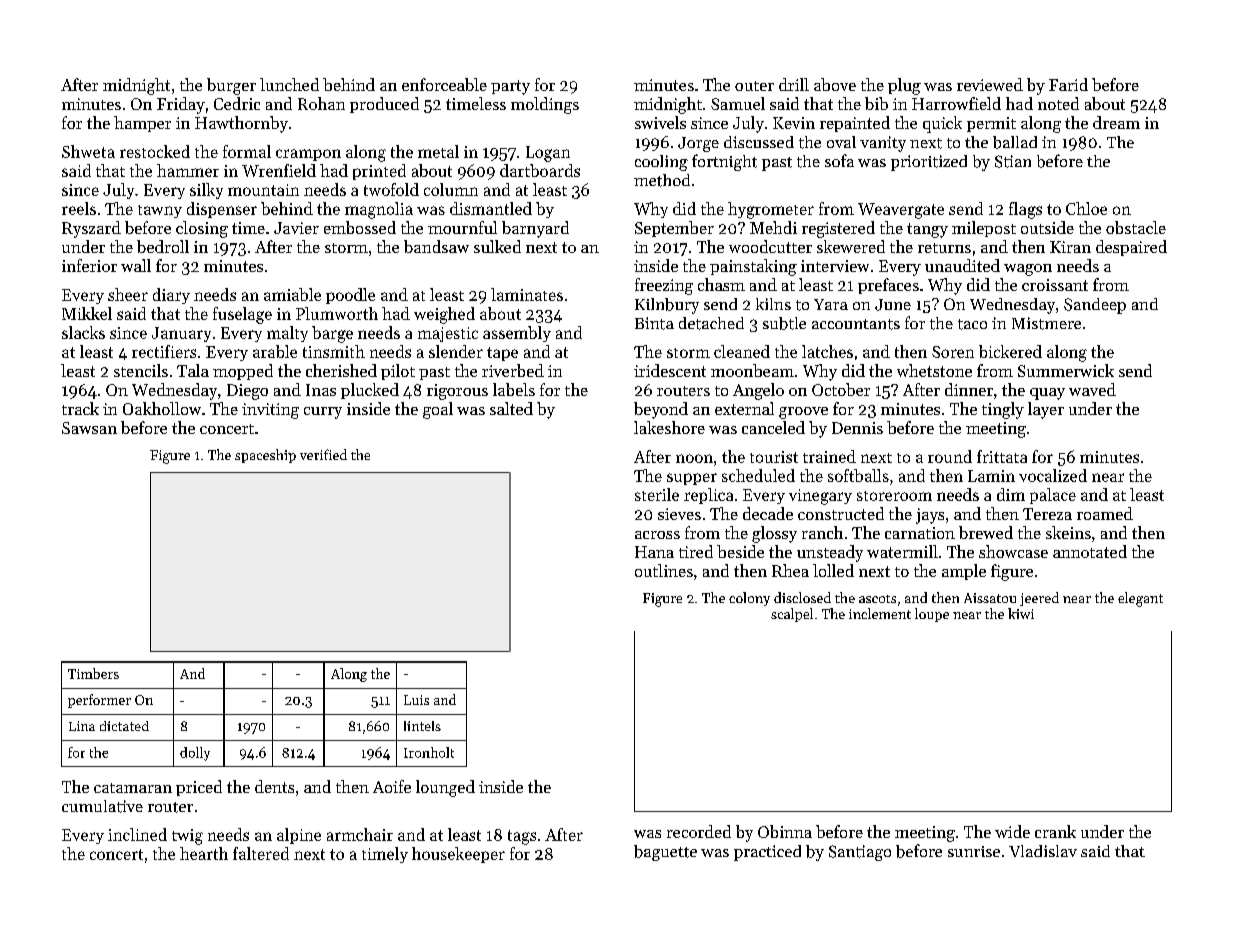  What do you see at coordinates (1025, 210) in the document?
I see `flags` at bounding box center [1025, 210].
